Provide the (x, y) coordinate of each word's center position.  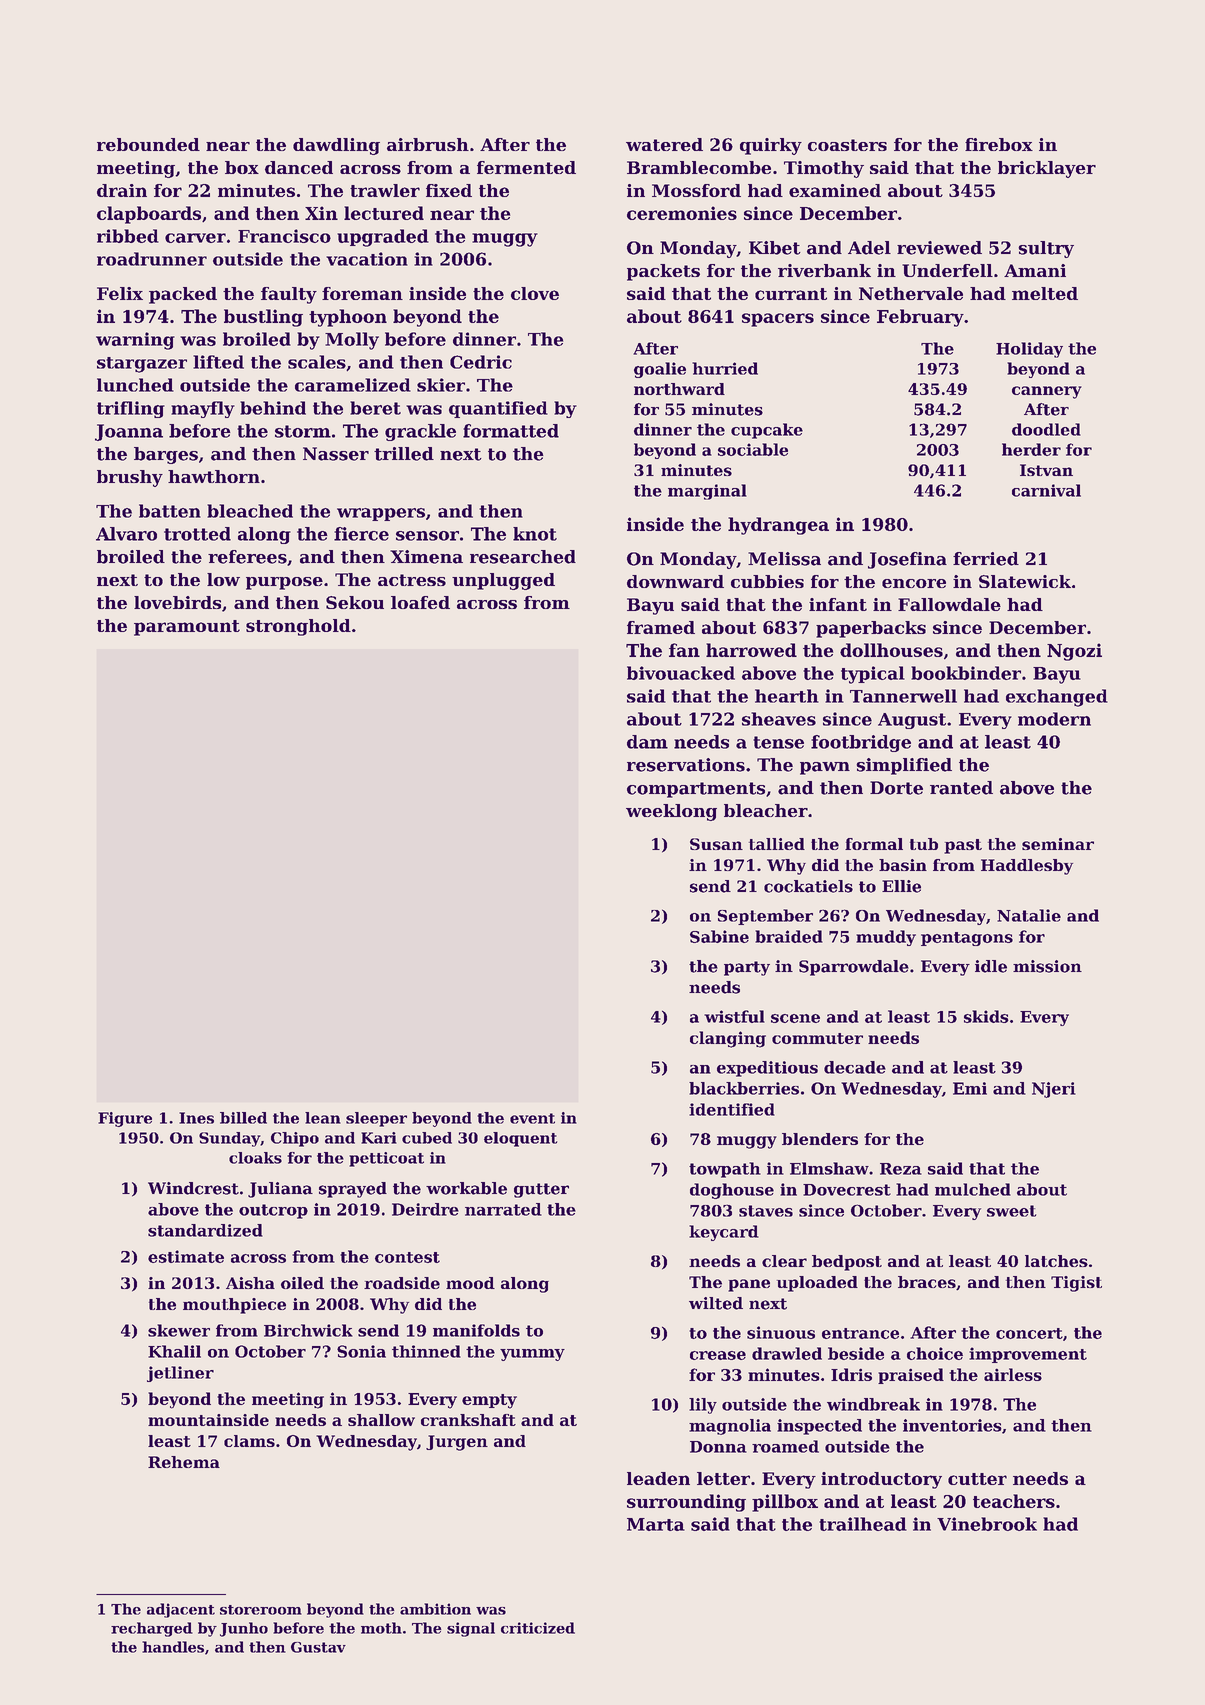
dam (647, 742)
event (532, 1118)
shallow (381, 1420)
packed (183, 295)
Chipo (295, 1139)
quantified (498, 409)
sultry (1046, 249)
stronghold (298, 627)
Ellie (901, 886)
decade (855, 1067)
